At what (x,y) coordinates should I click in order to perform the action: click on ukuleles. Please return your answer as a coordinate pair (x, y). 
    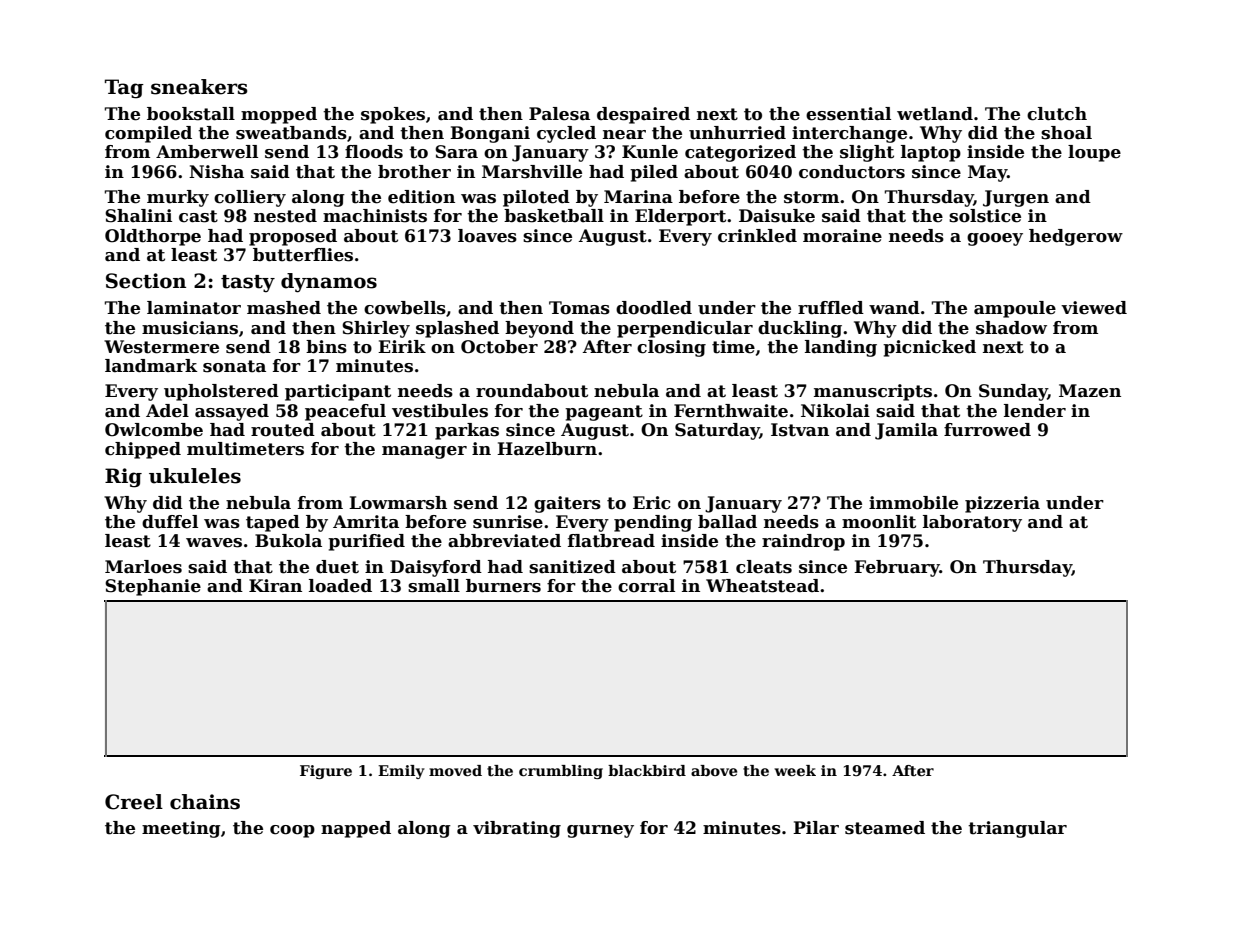
    Looking at the image, I should click on (195, 476).
